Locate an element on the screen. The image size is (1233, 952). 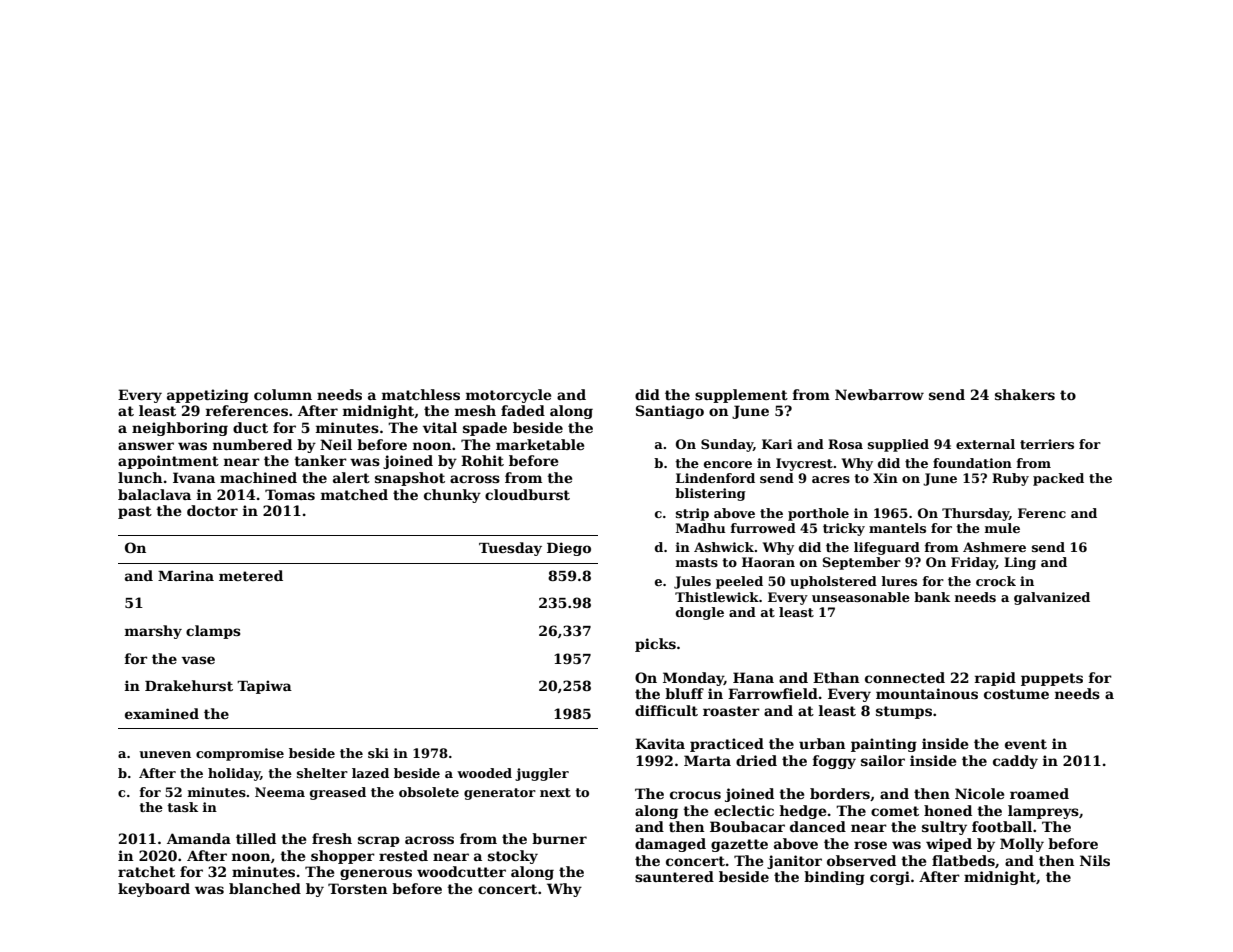
burner is located at coordinates (559, 838).
